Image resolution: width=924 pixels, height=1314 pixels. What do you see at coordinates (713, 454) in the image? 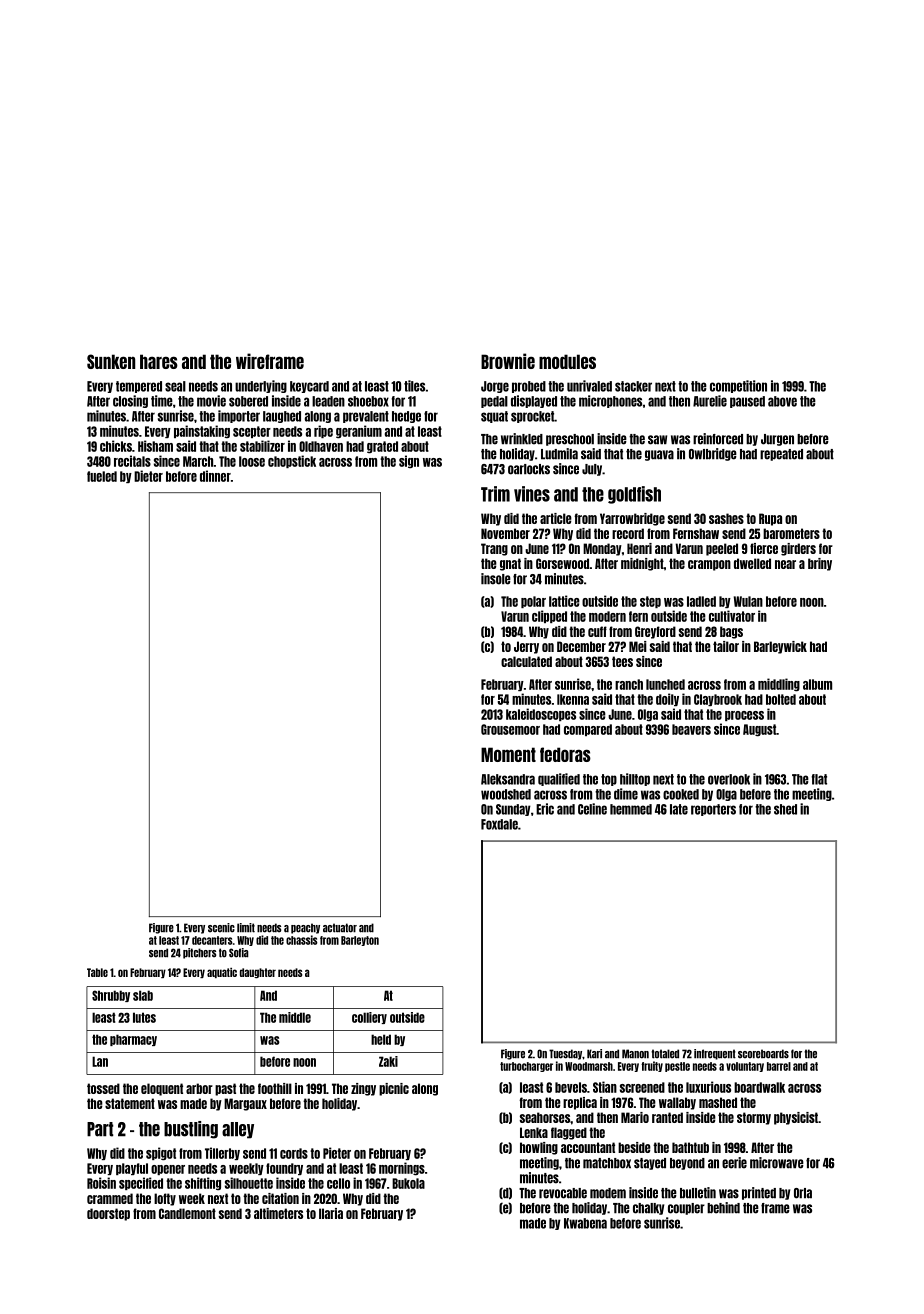
I see `Owlbridge` at bounding box center [713, 454].
